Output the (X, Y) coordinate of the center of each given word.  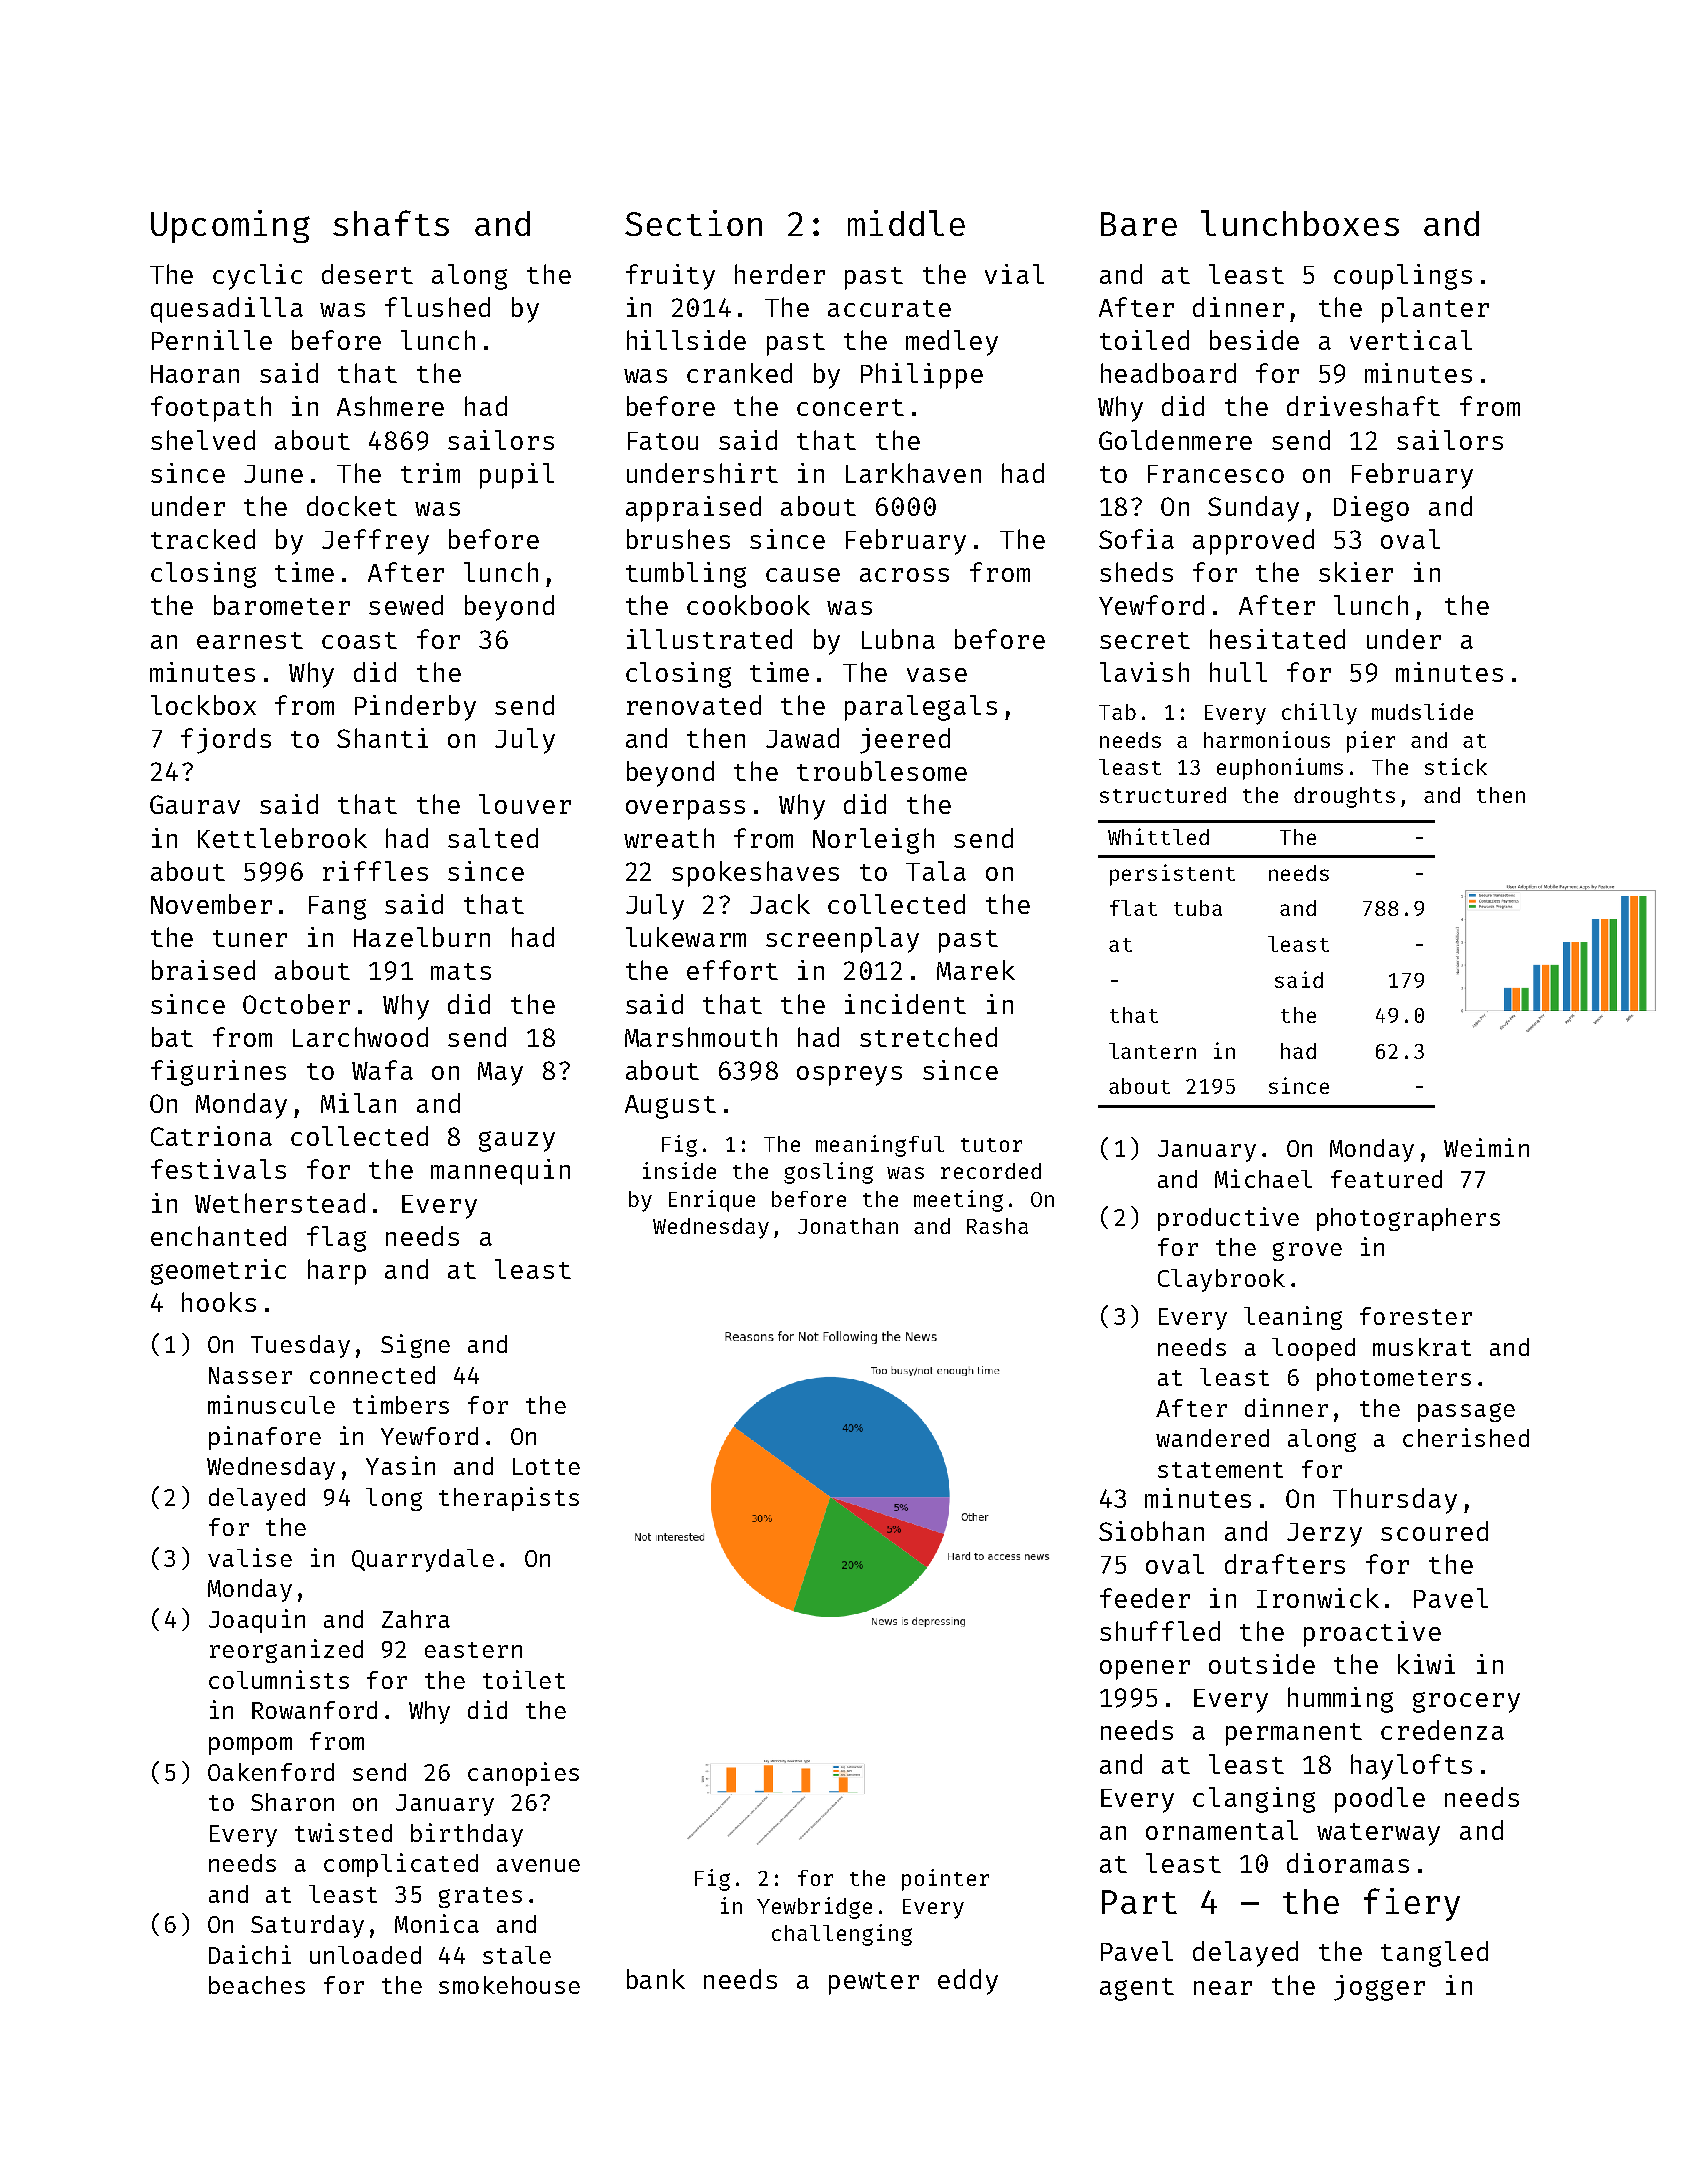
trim (430, 473)
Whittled (1158, 836)
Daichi (250, 1954)
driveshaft (1363, 406)
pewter (874, 1983)
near (1223, 1988)
